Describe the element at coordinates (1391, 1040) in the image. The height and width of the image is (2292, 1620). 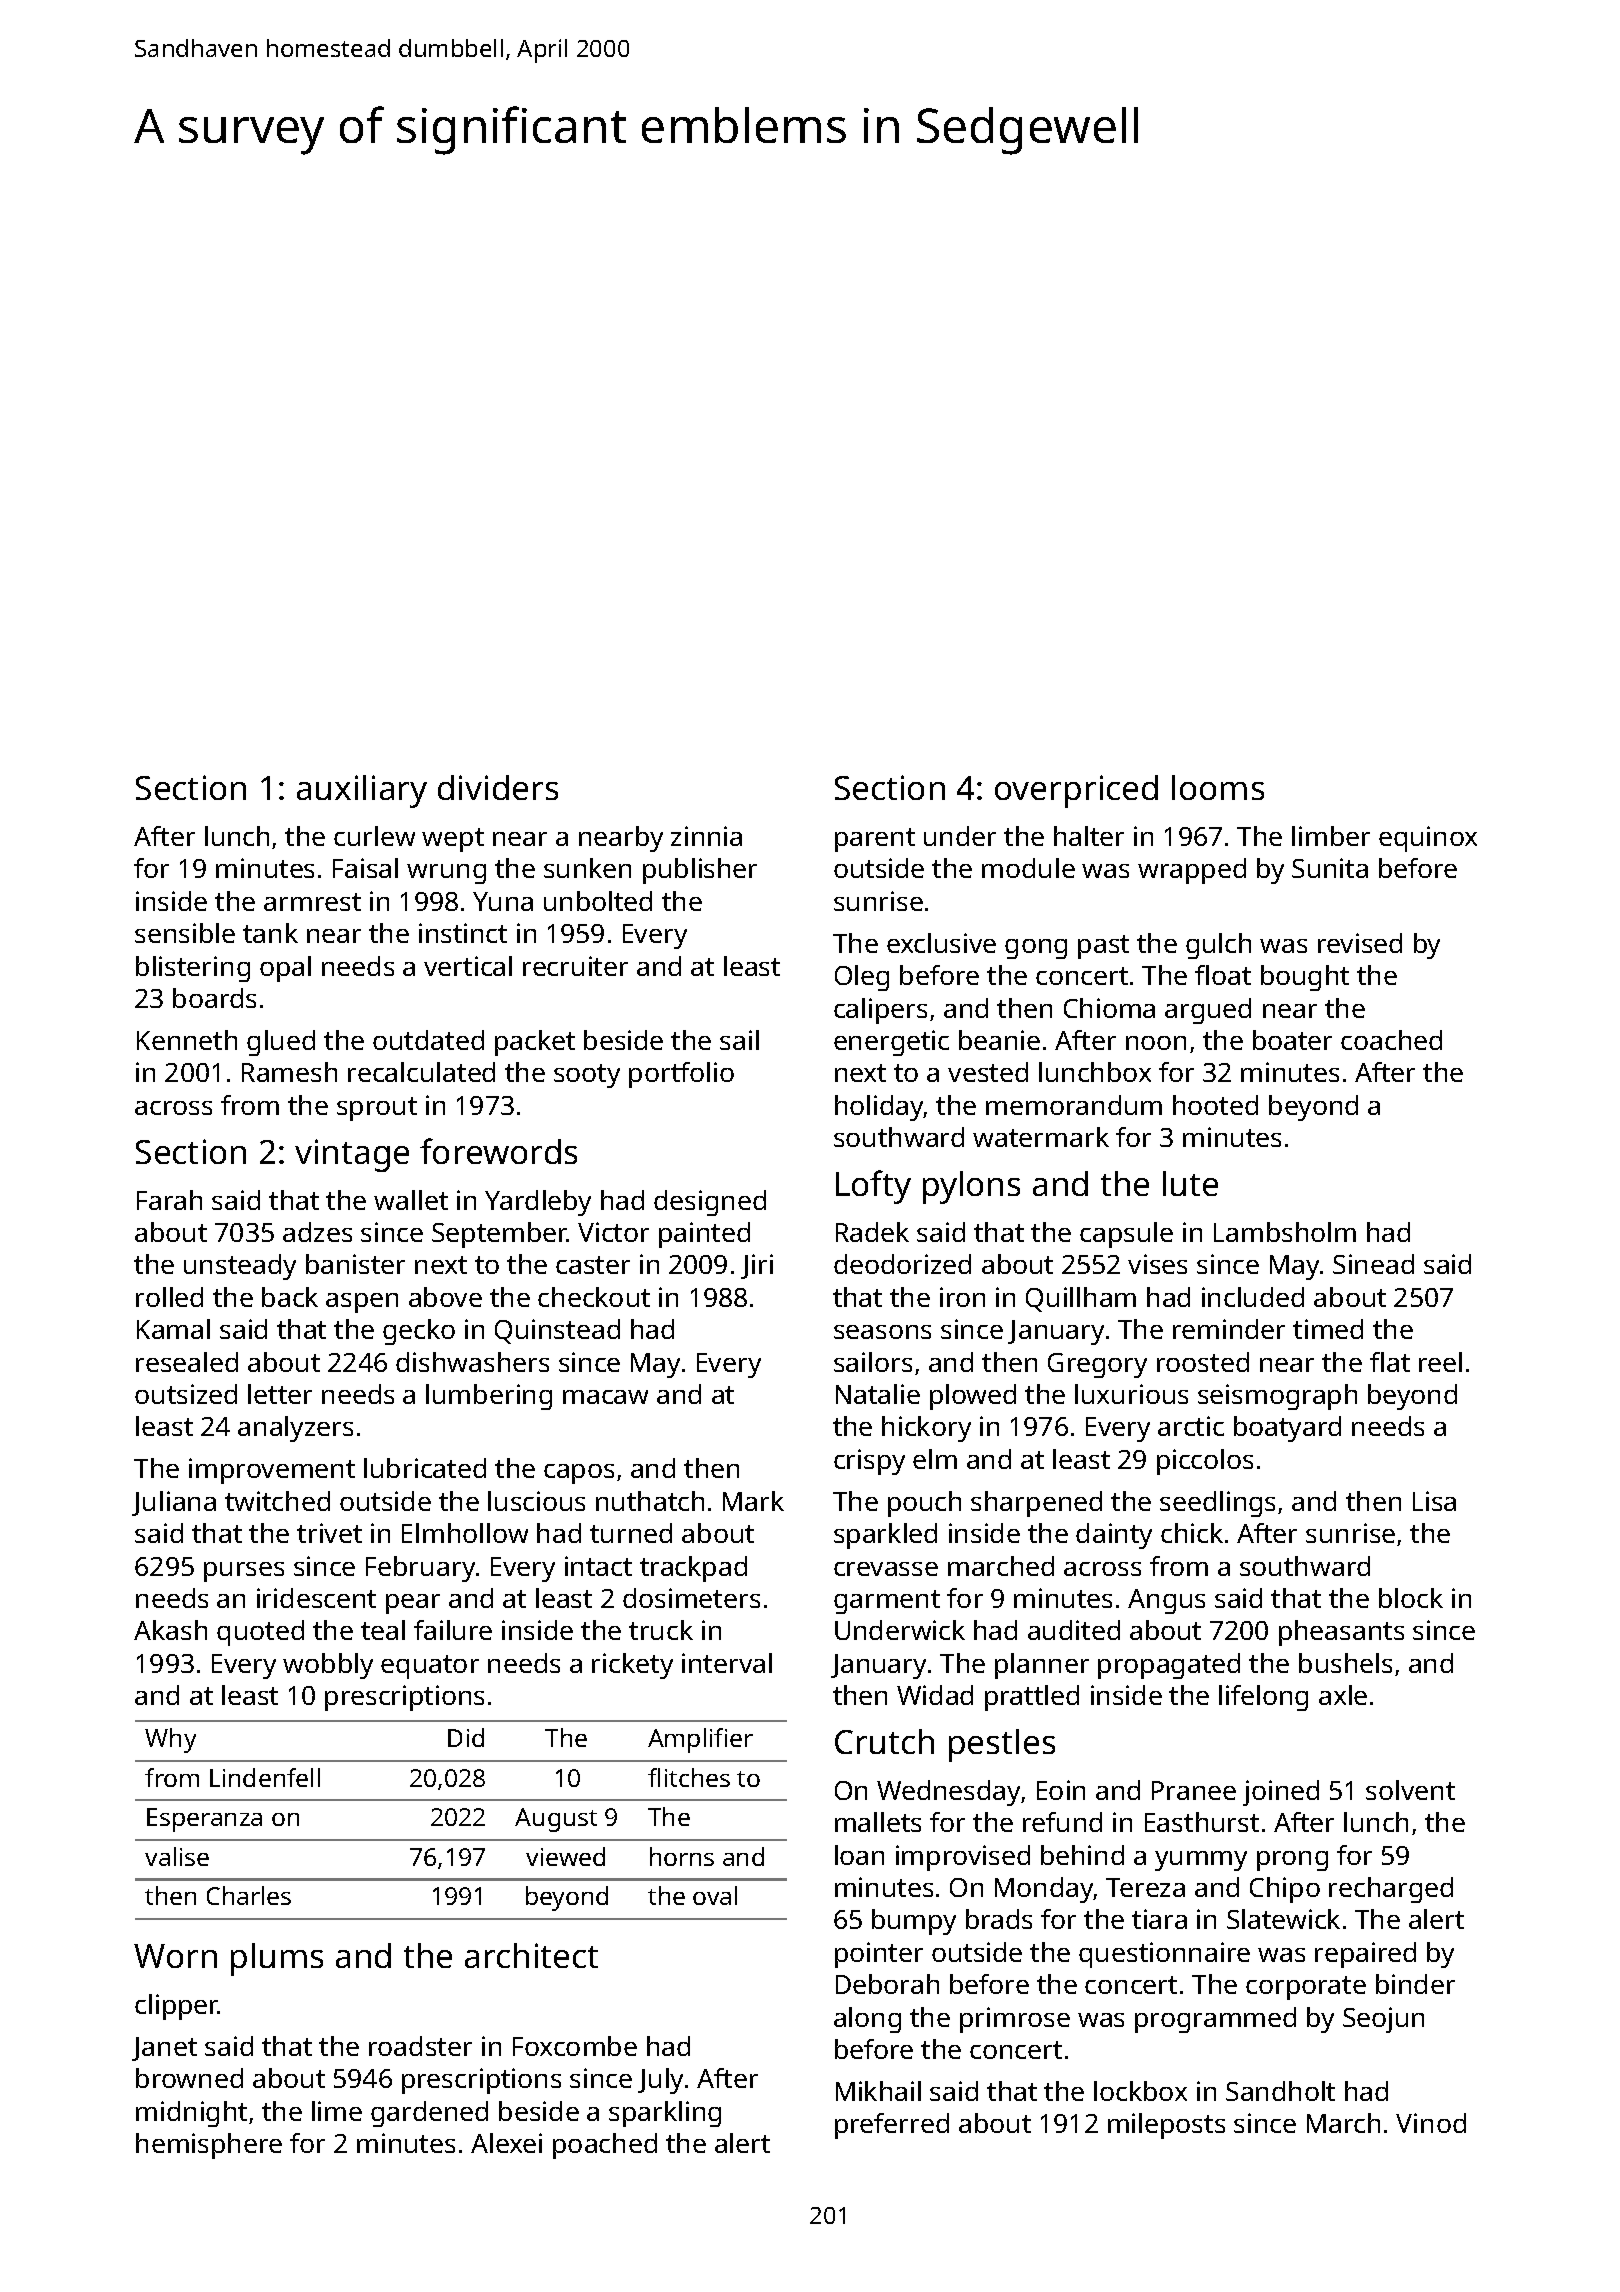
I see `coached` at that location.
